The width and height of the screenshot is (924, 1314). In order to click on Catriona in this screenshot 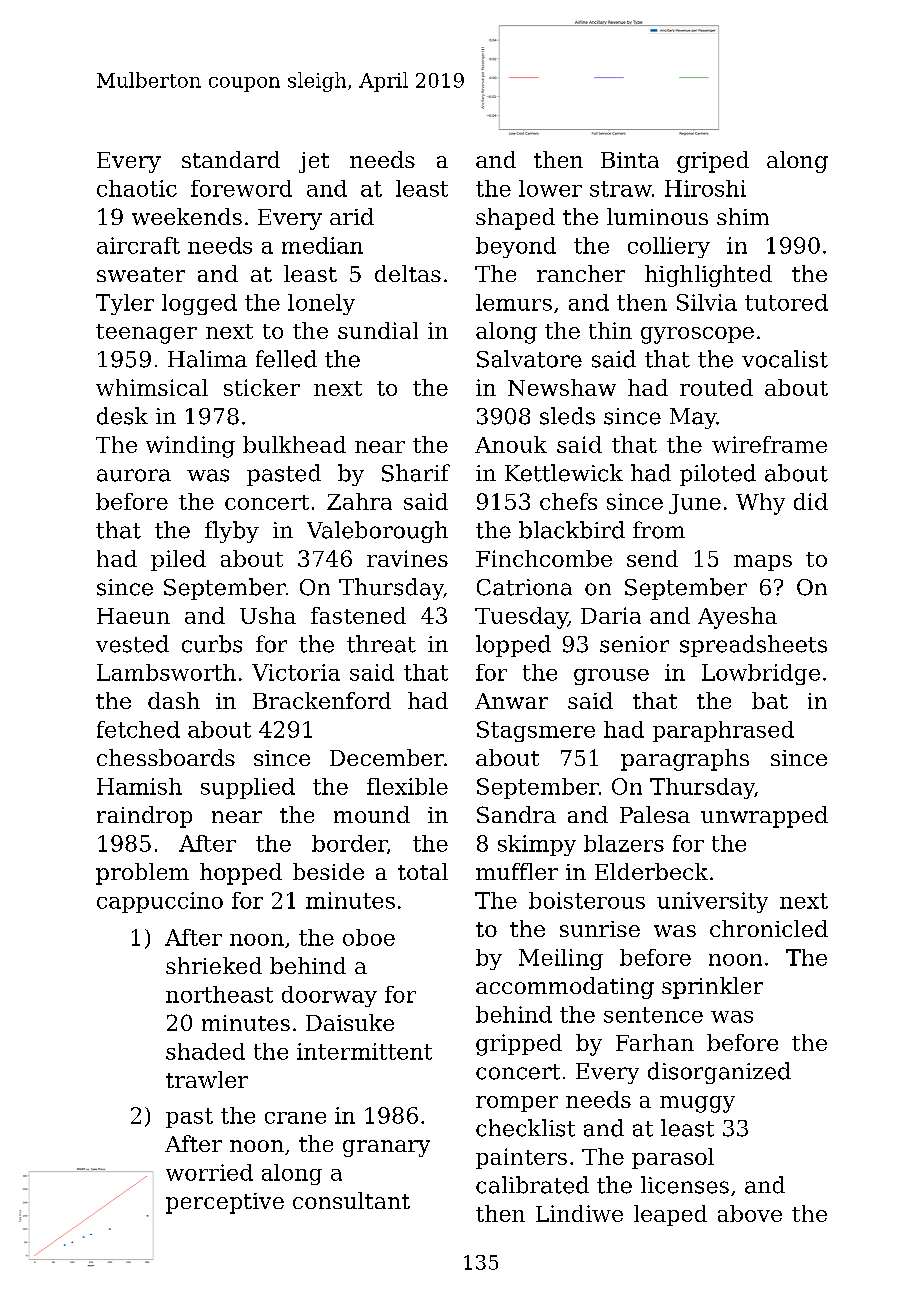, I will do `click(524, 587)`.
